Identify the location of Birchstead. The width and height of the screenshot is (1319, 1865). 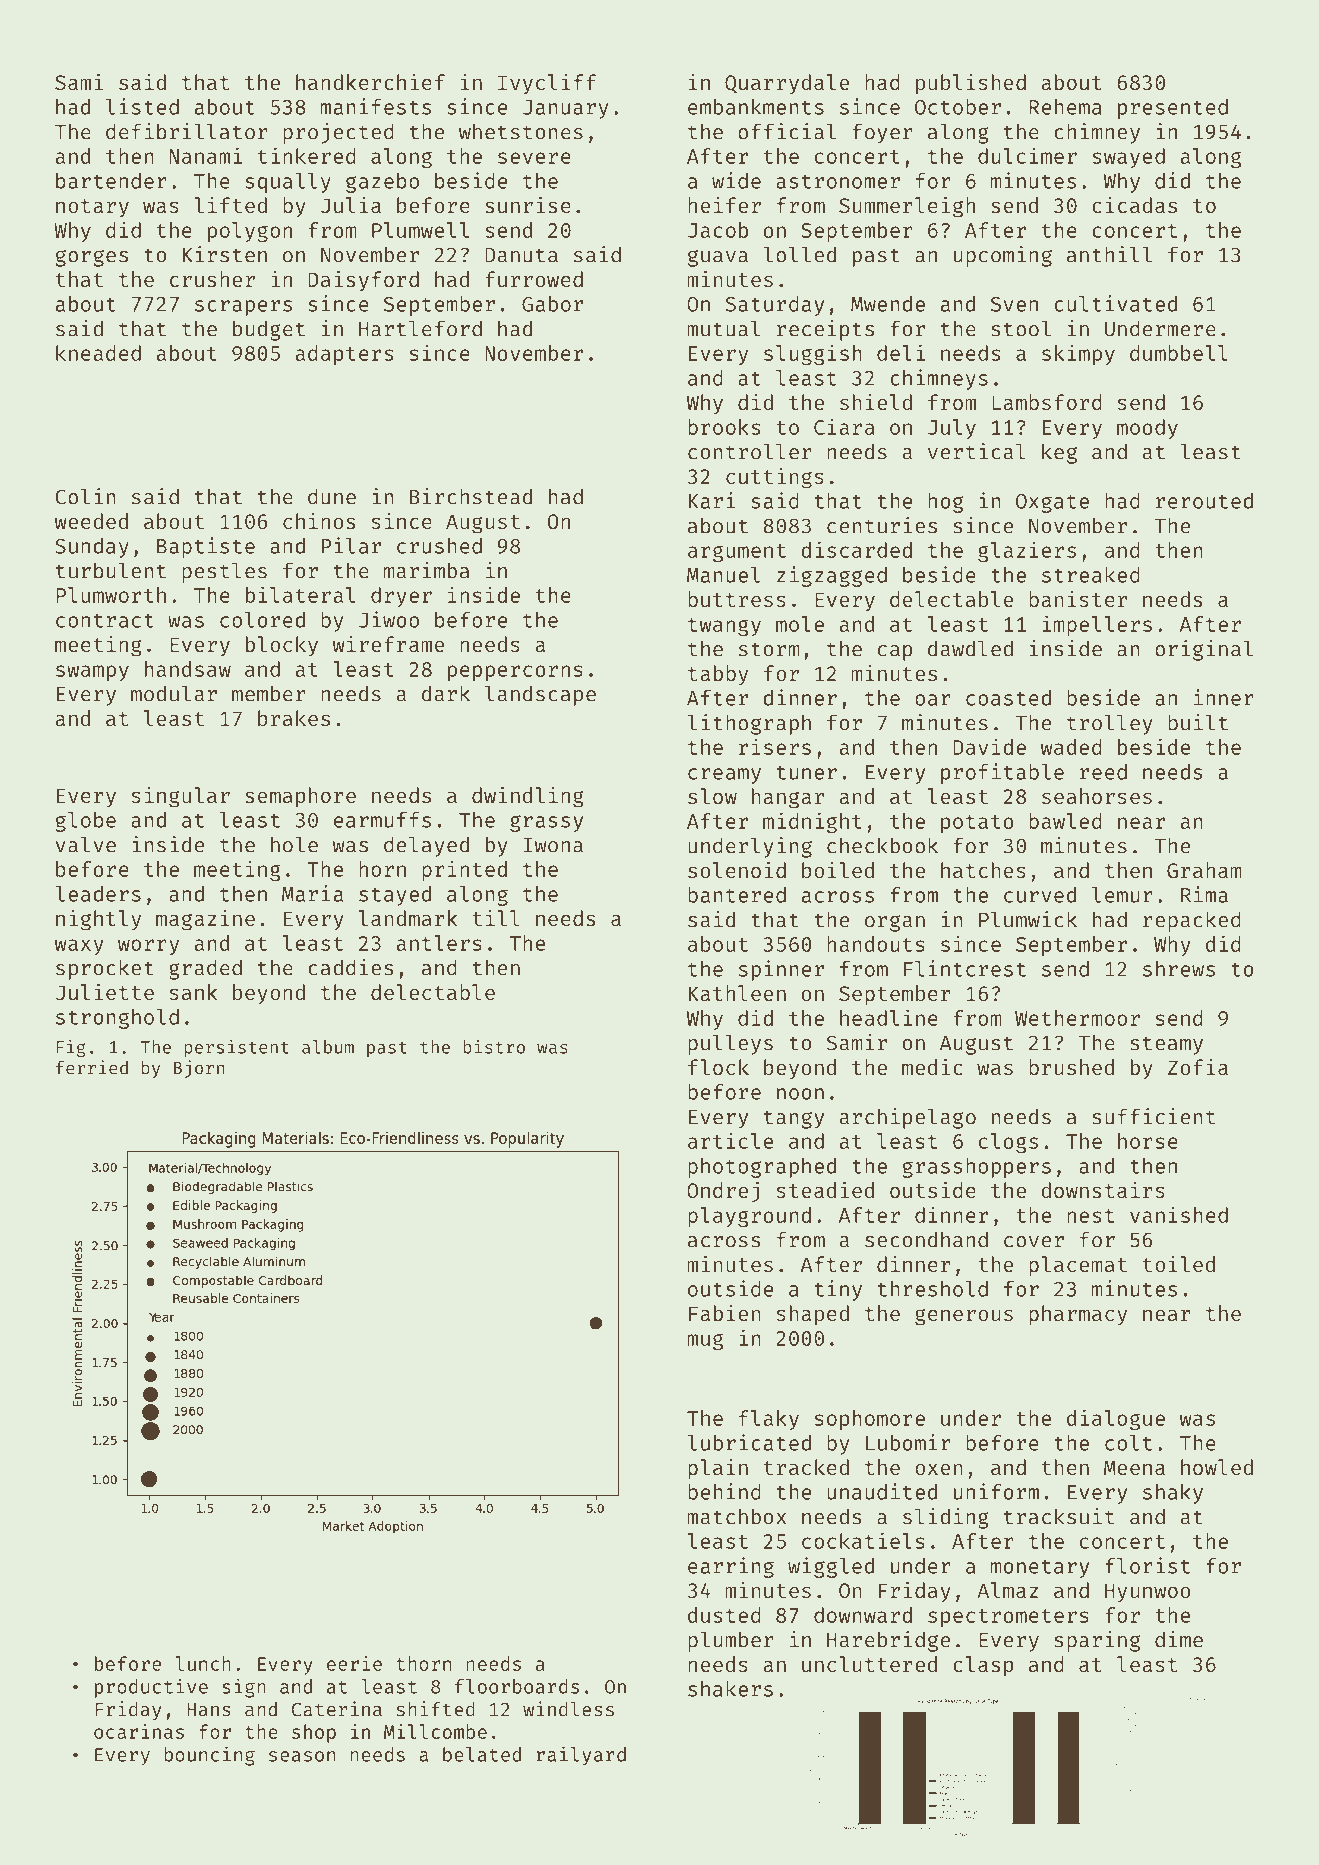
(471, 496).
